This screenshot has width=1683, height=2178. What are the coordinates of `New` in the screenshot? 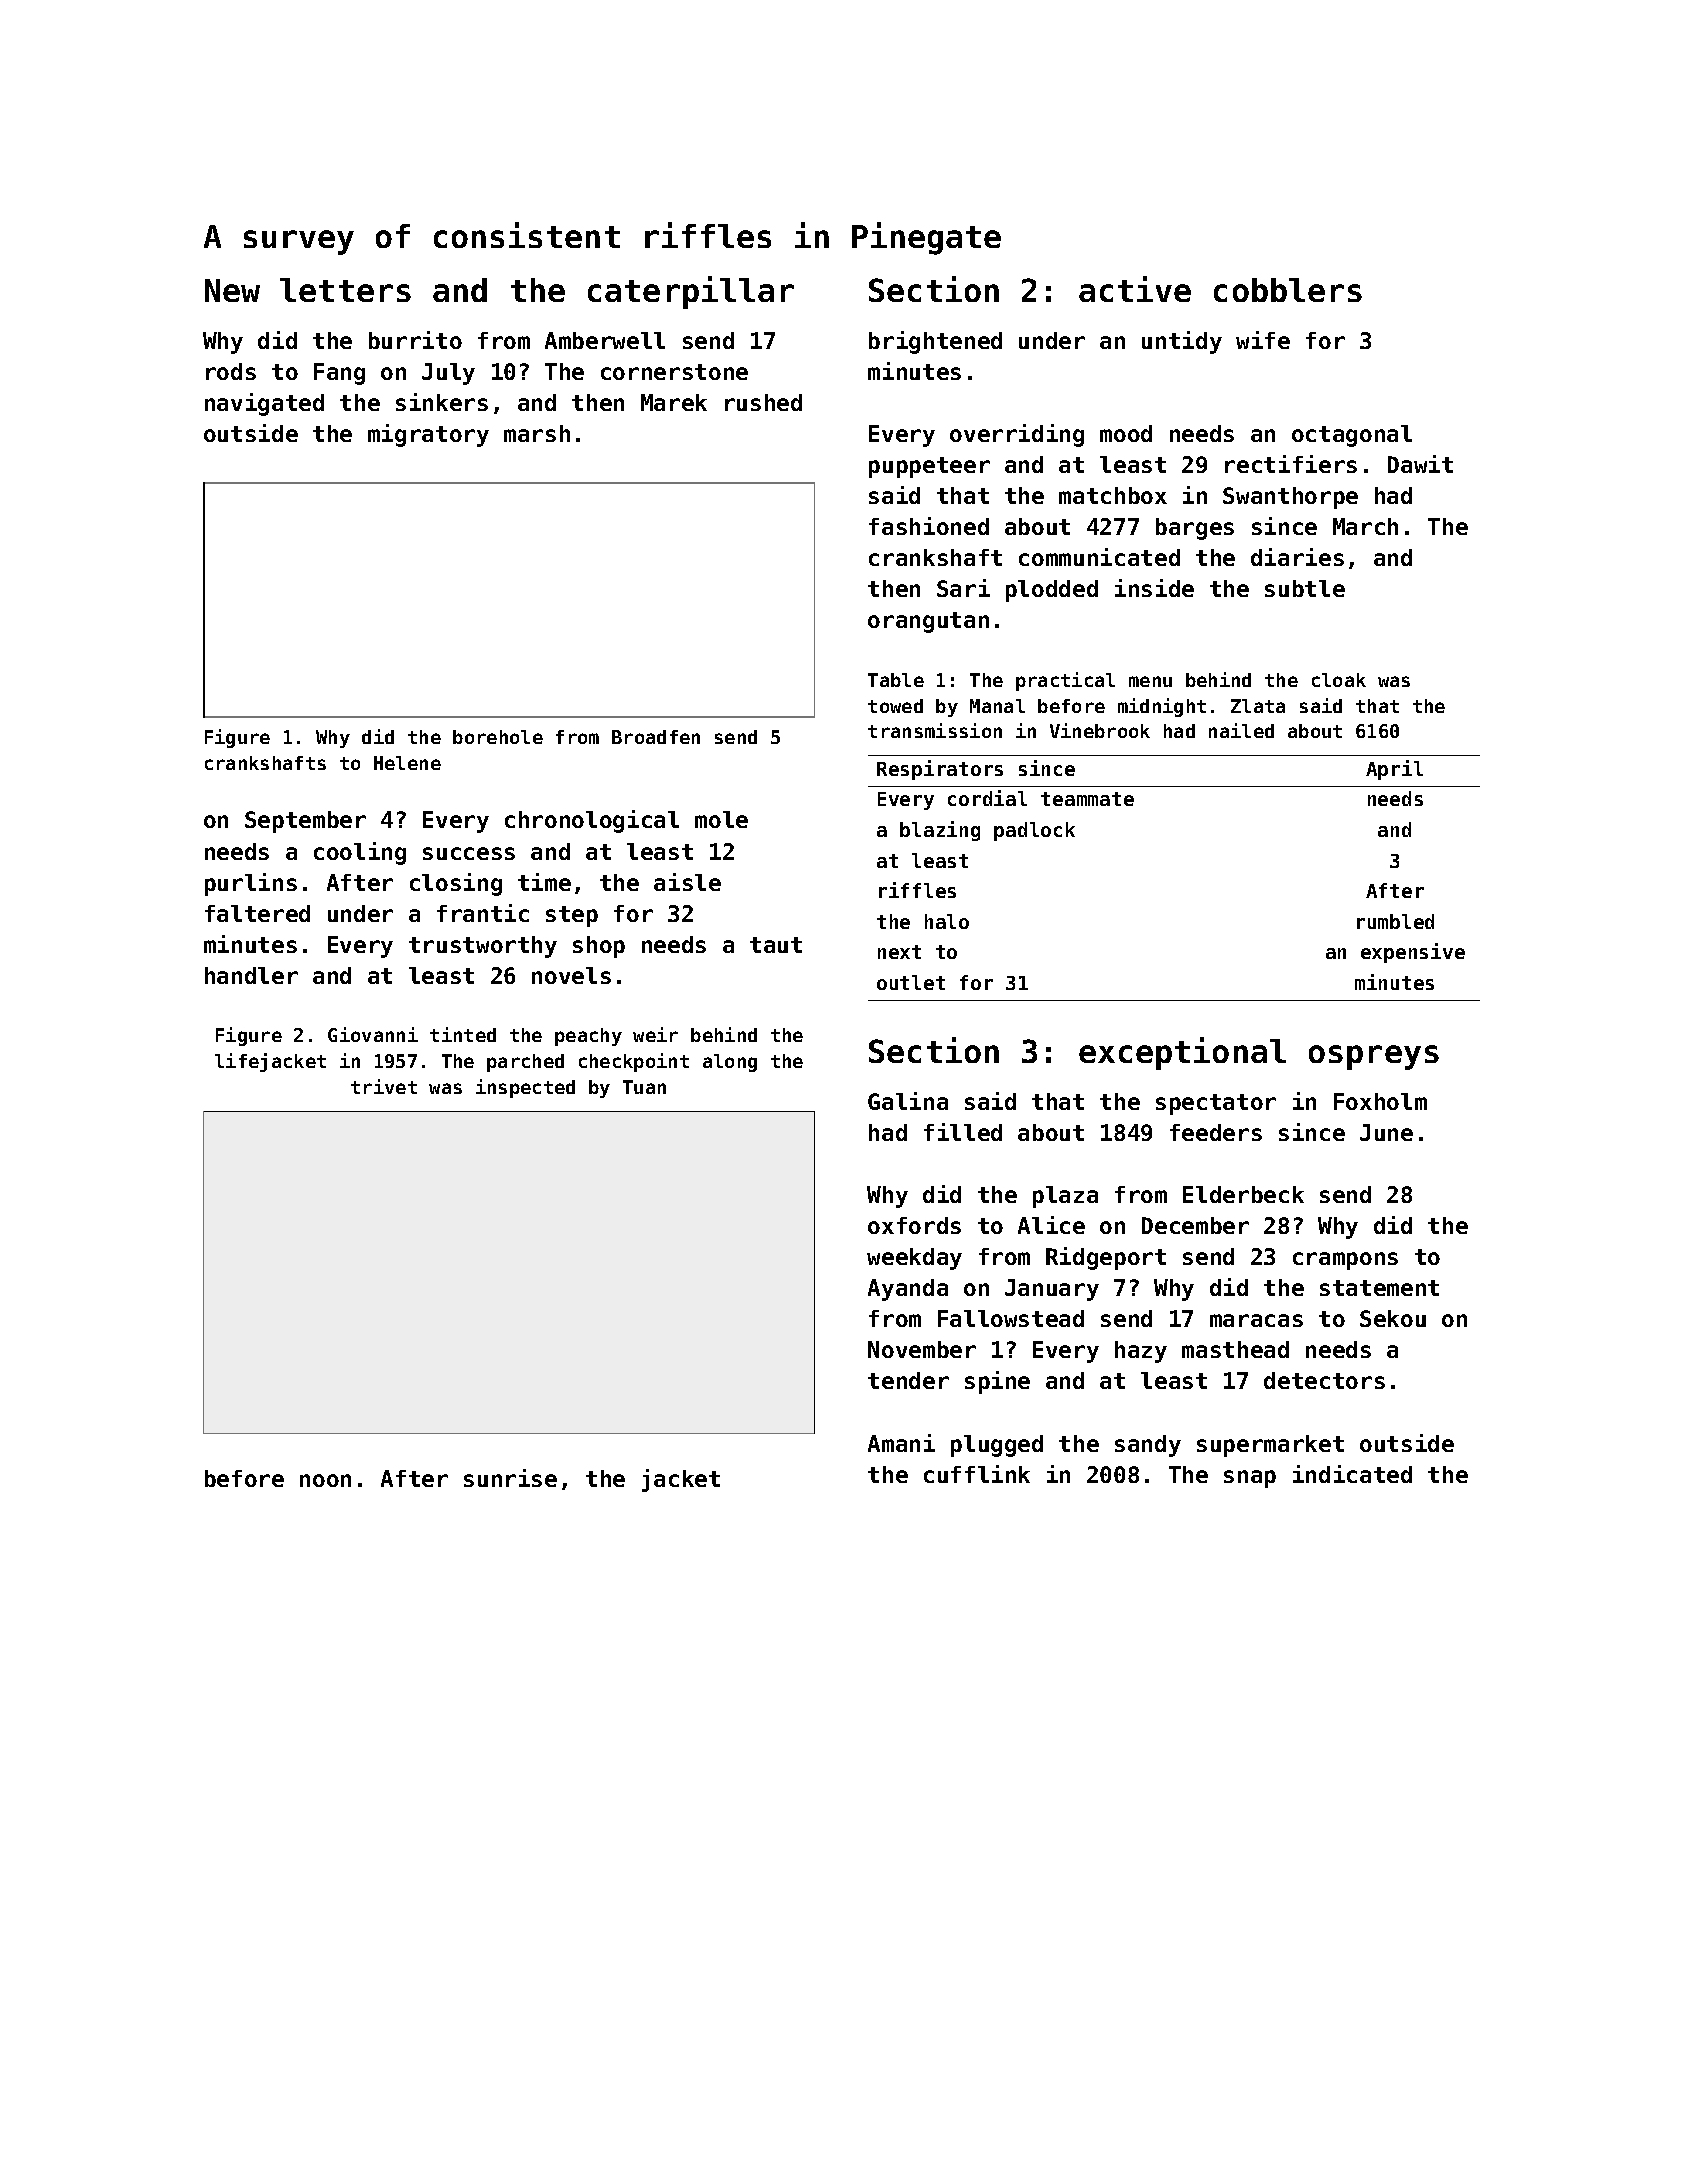 It's located at (232, 290).
